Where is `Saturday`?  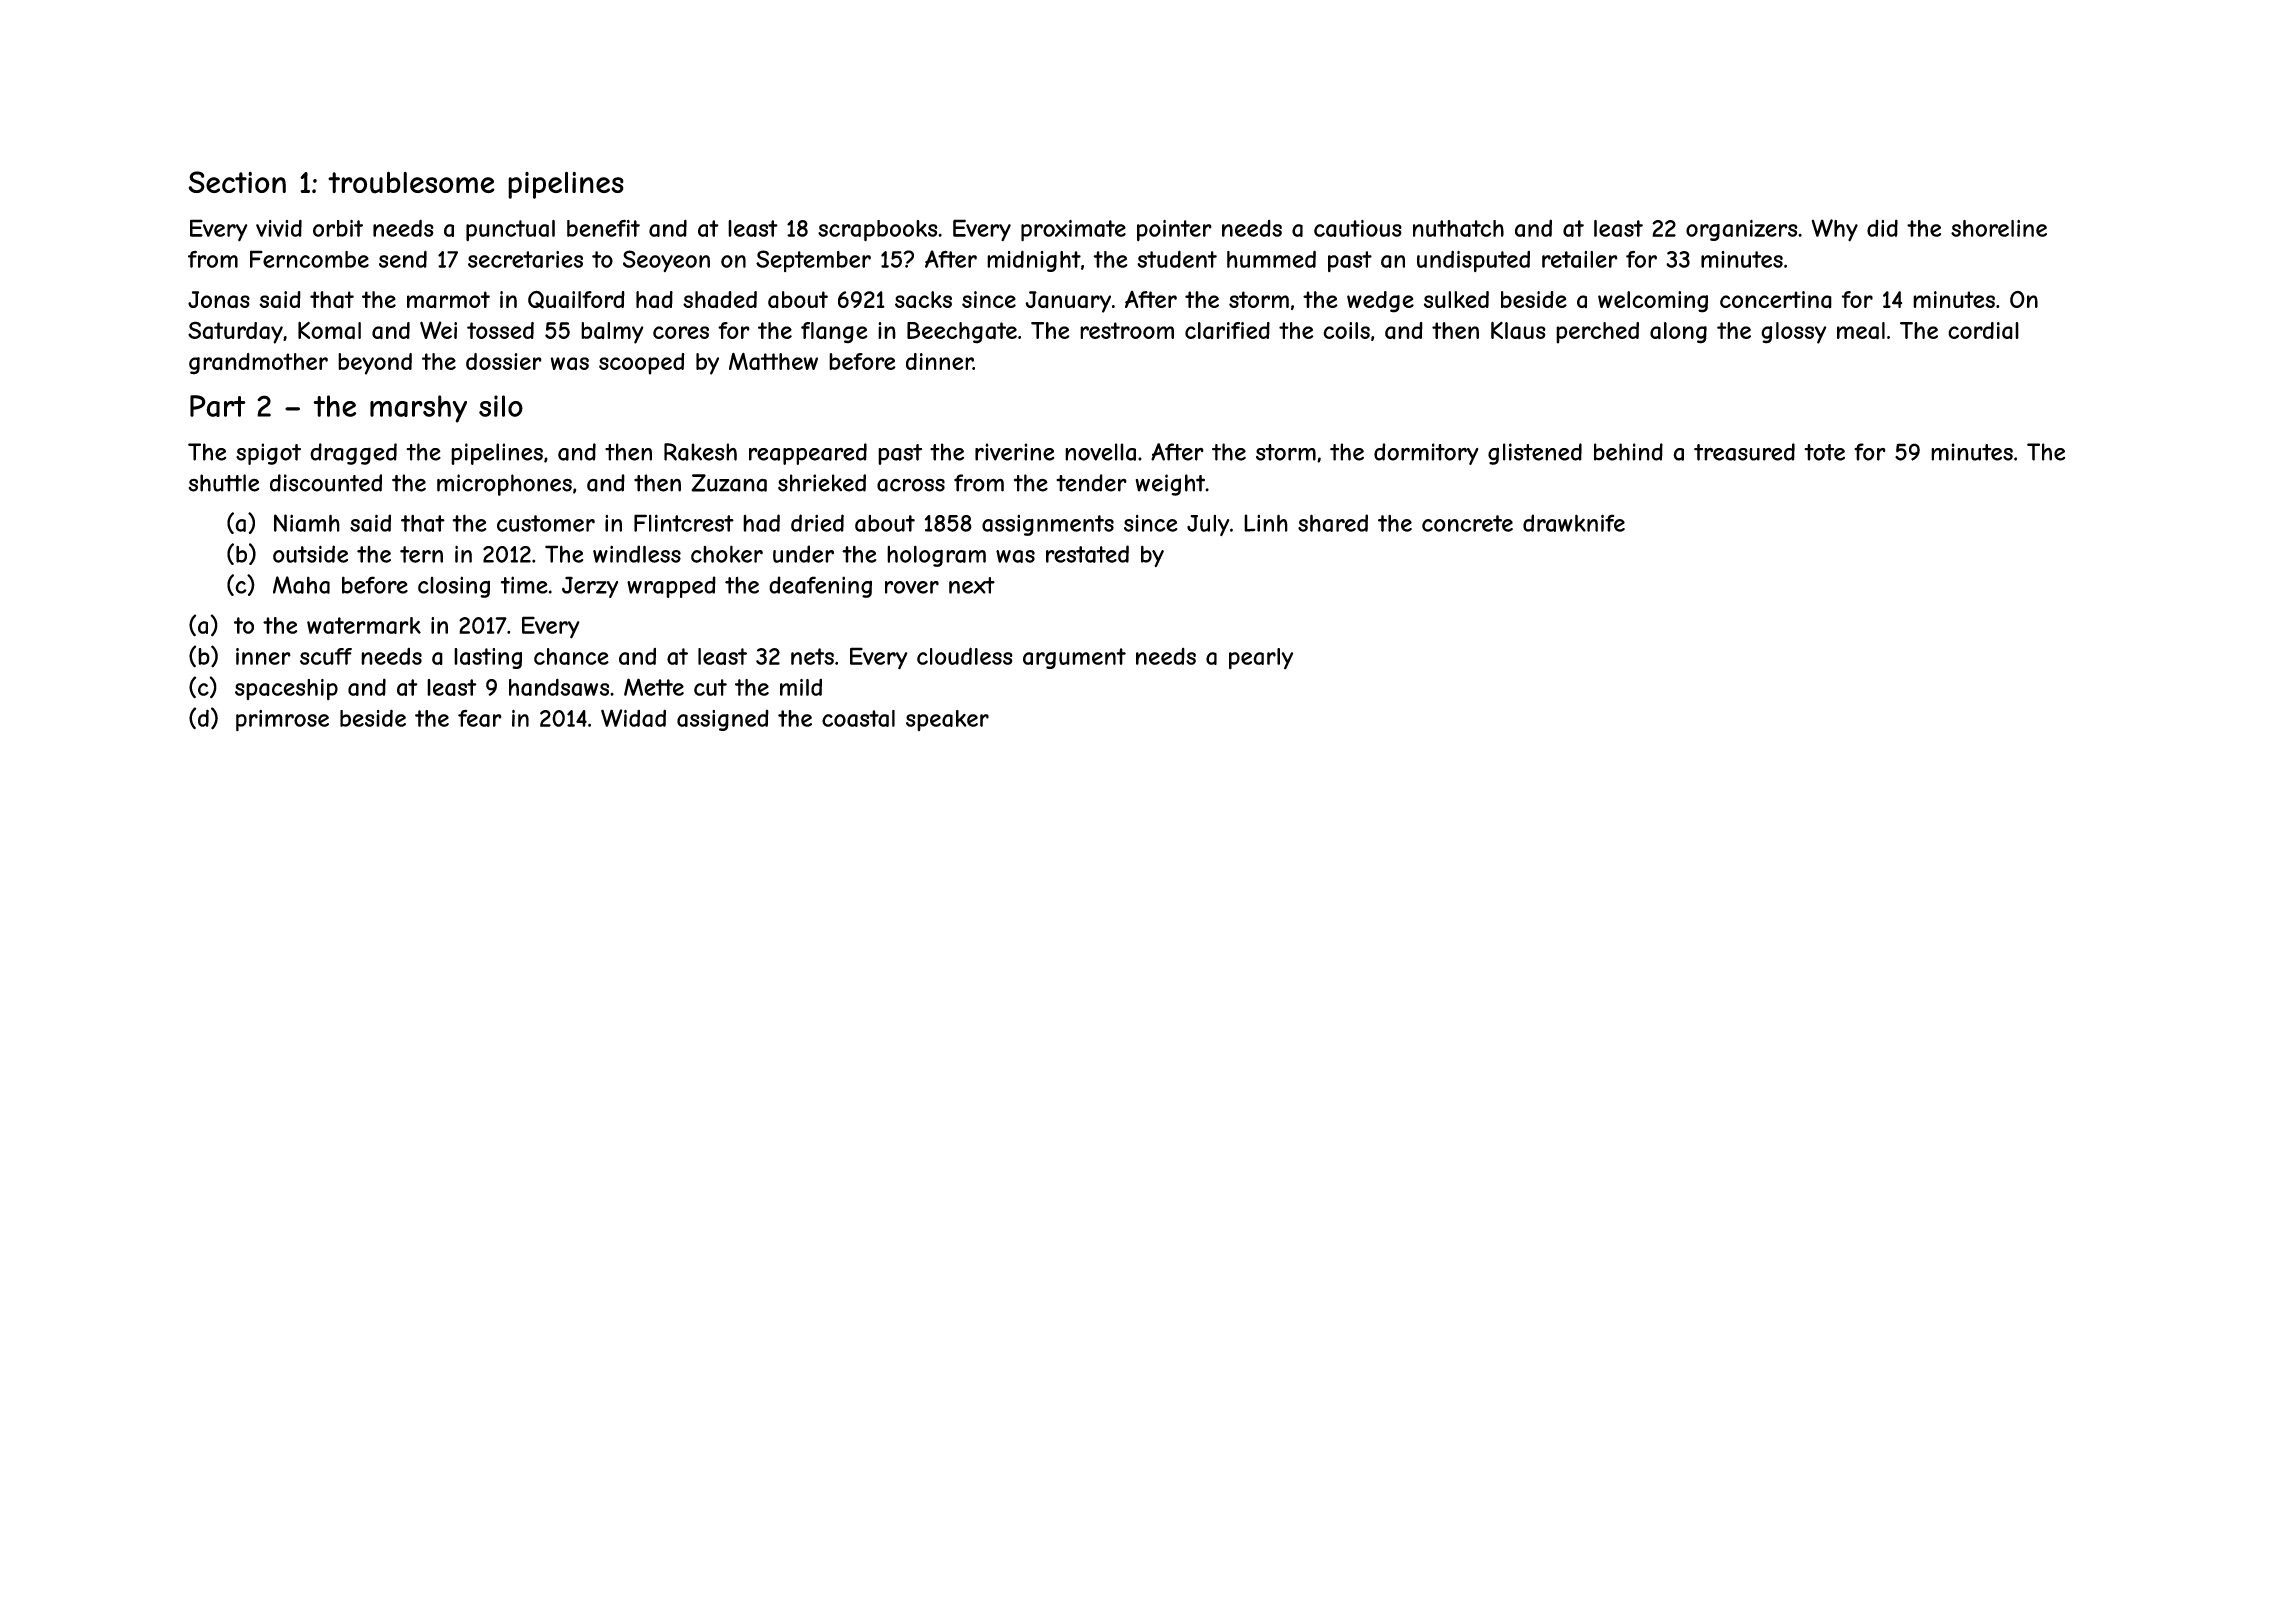
Saturday is located at coordinates (235, 332).
